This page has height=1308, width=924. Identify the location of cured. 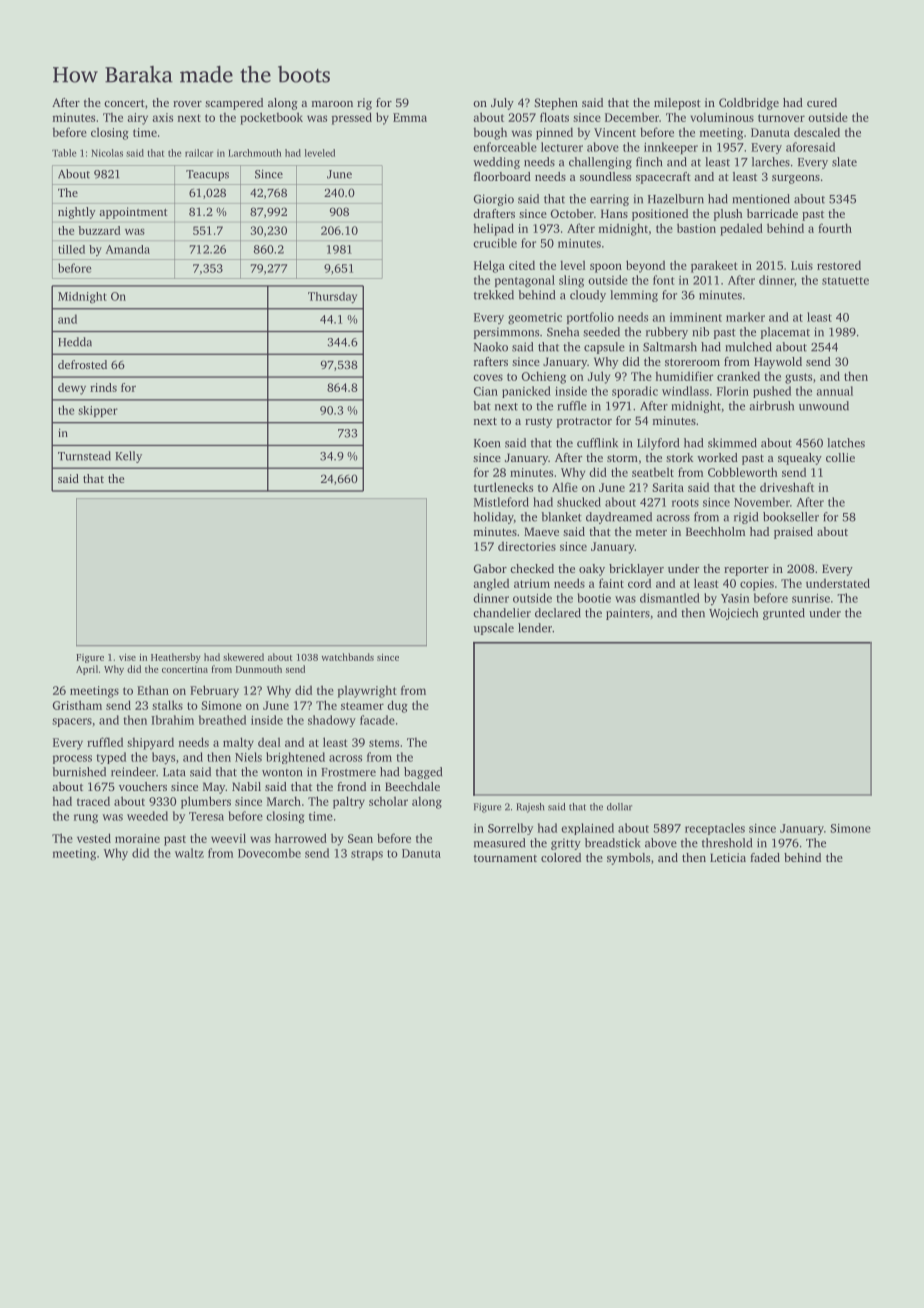
(822, 102).
